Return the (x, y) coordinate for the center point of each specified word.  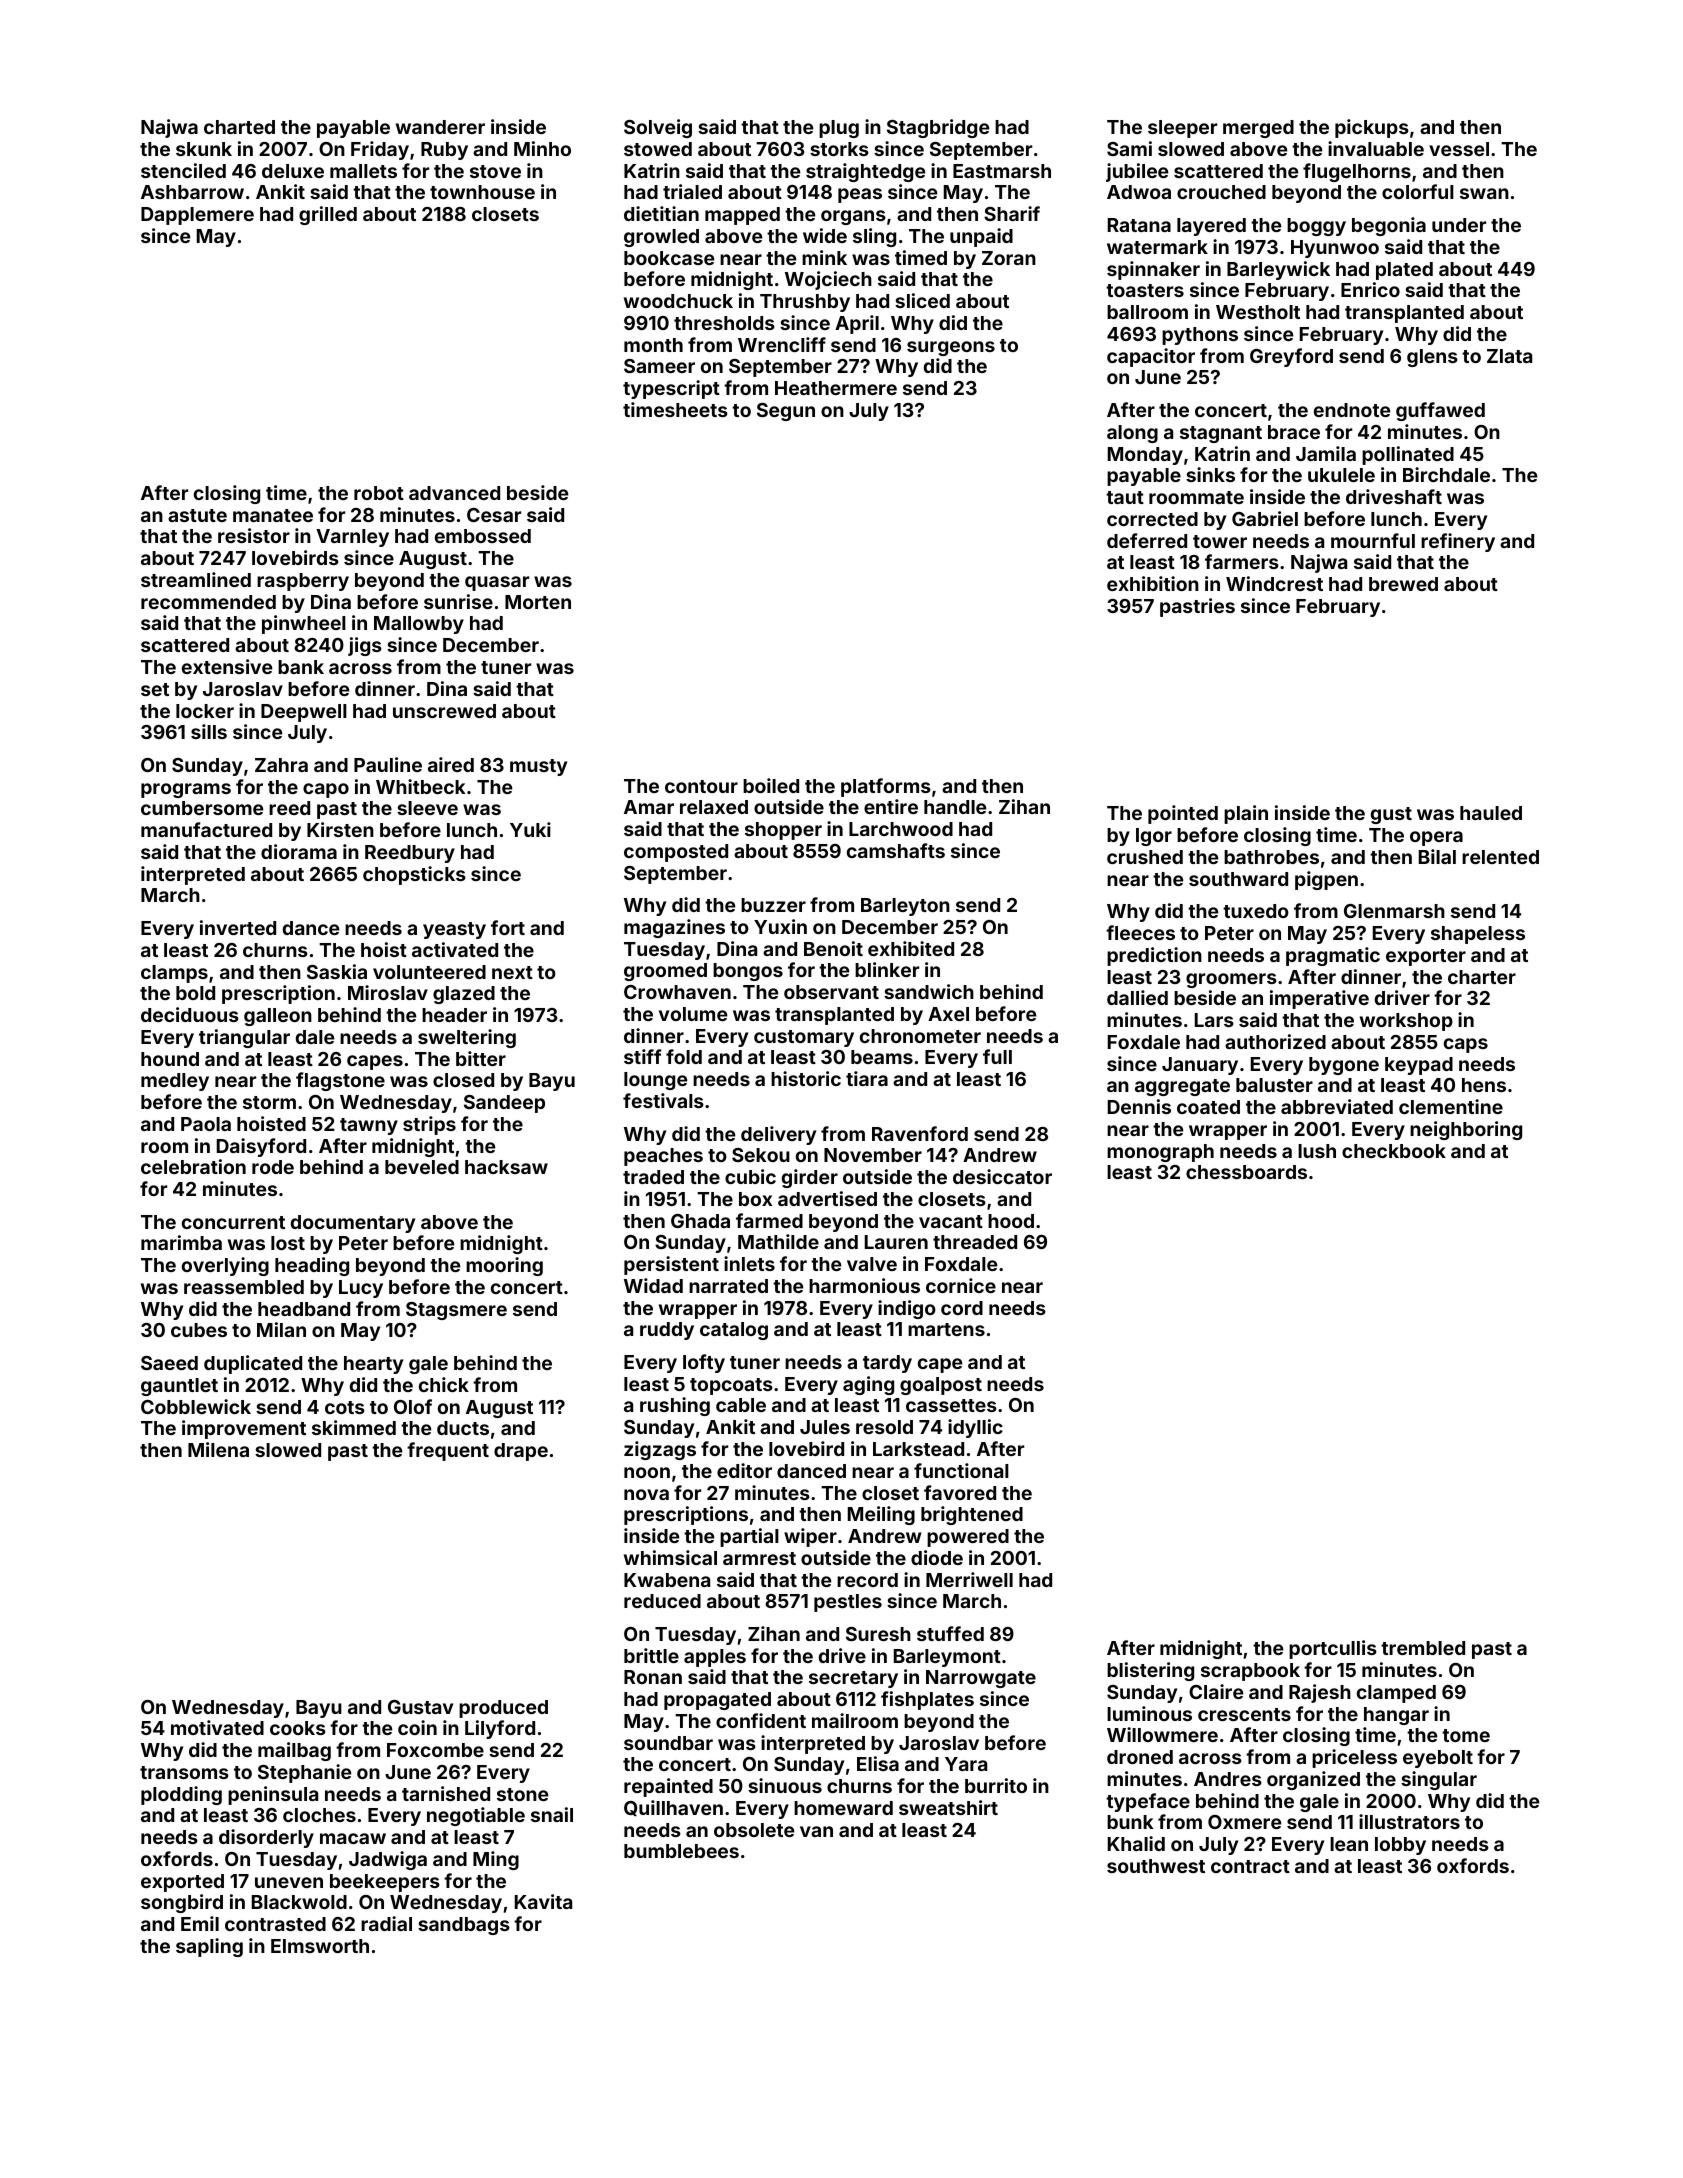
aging (868, 1385)
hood (1011, 1221)
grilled (328, 215)
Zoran (1009, 258)
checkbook (1394, 1151)
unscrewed (444, 711)
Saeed (169, 1363)
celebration (193, 1166)
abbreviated (1337, 1106)
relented (1500, 857)
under (1459, 225)
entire (891, 806)
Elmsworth (320, 1946)
